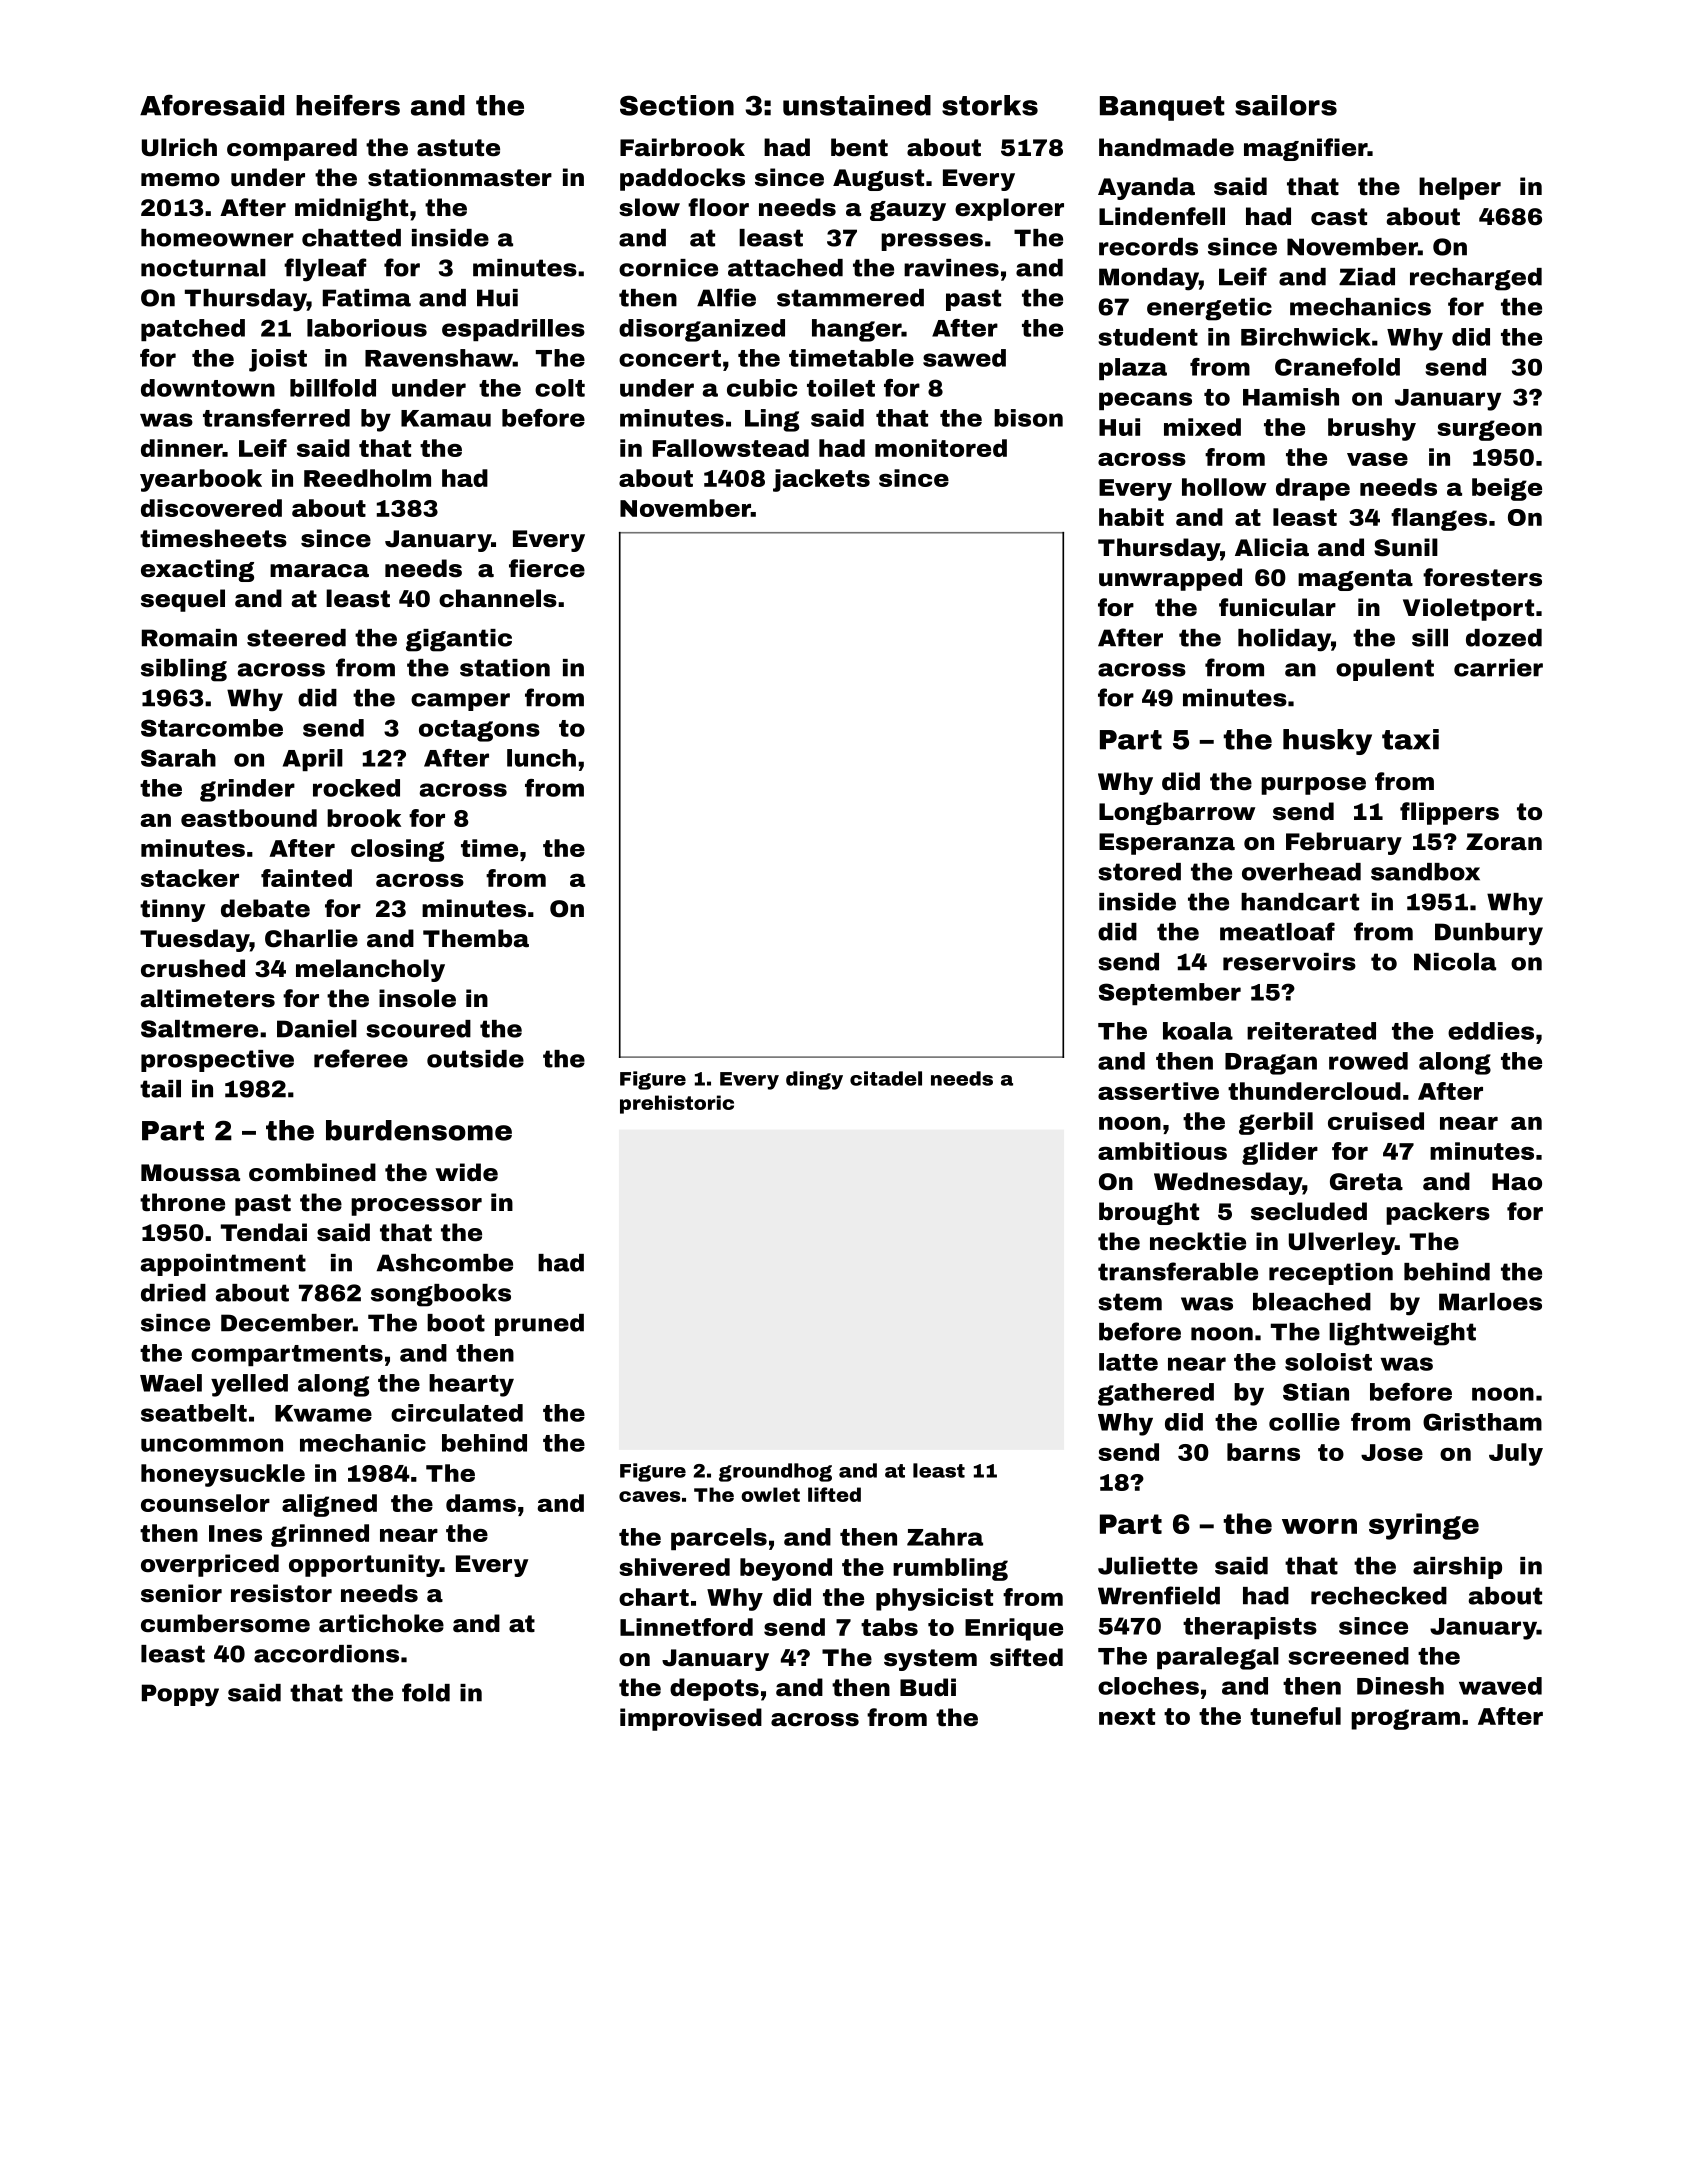  I want to click on citadel, so click(886, 1078).
